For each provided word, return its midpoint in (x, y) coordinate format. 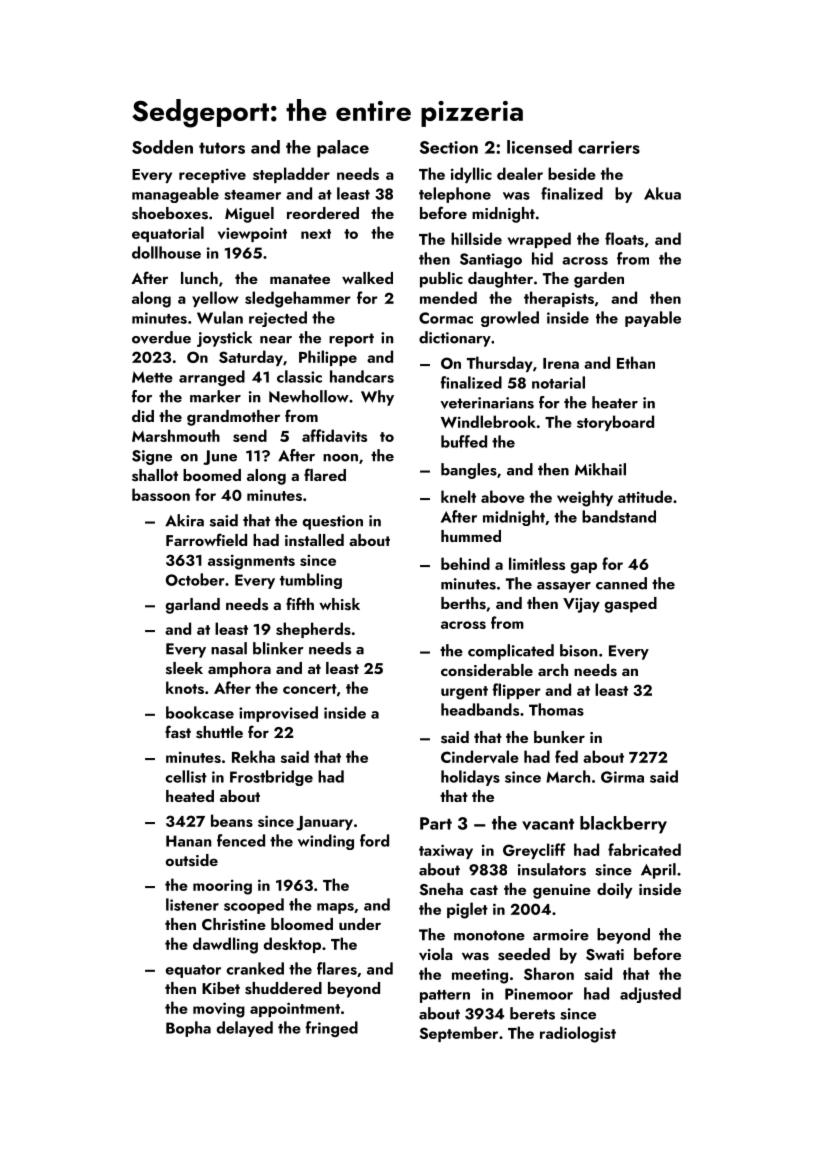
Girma (622, 777)
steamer (252, 195)
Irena (561, 363)
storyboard (615, 423)
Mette (152, 377)
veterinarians (487, 403)
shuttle (219, 732)
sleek (184, 668)
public (441, 280)
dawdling (225, 945)
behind (465, 563)
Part (436, 823)
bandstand (619, 516)
